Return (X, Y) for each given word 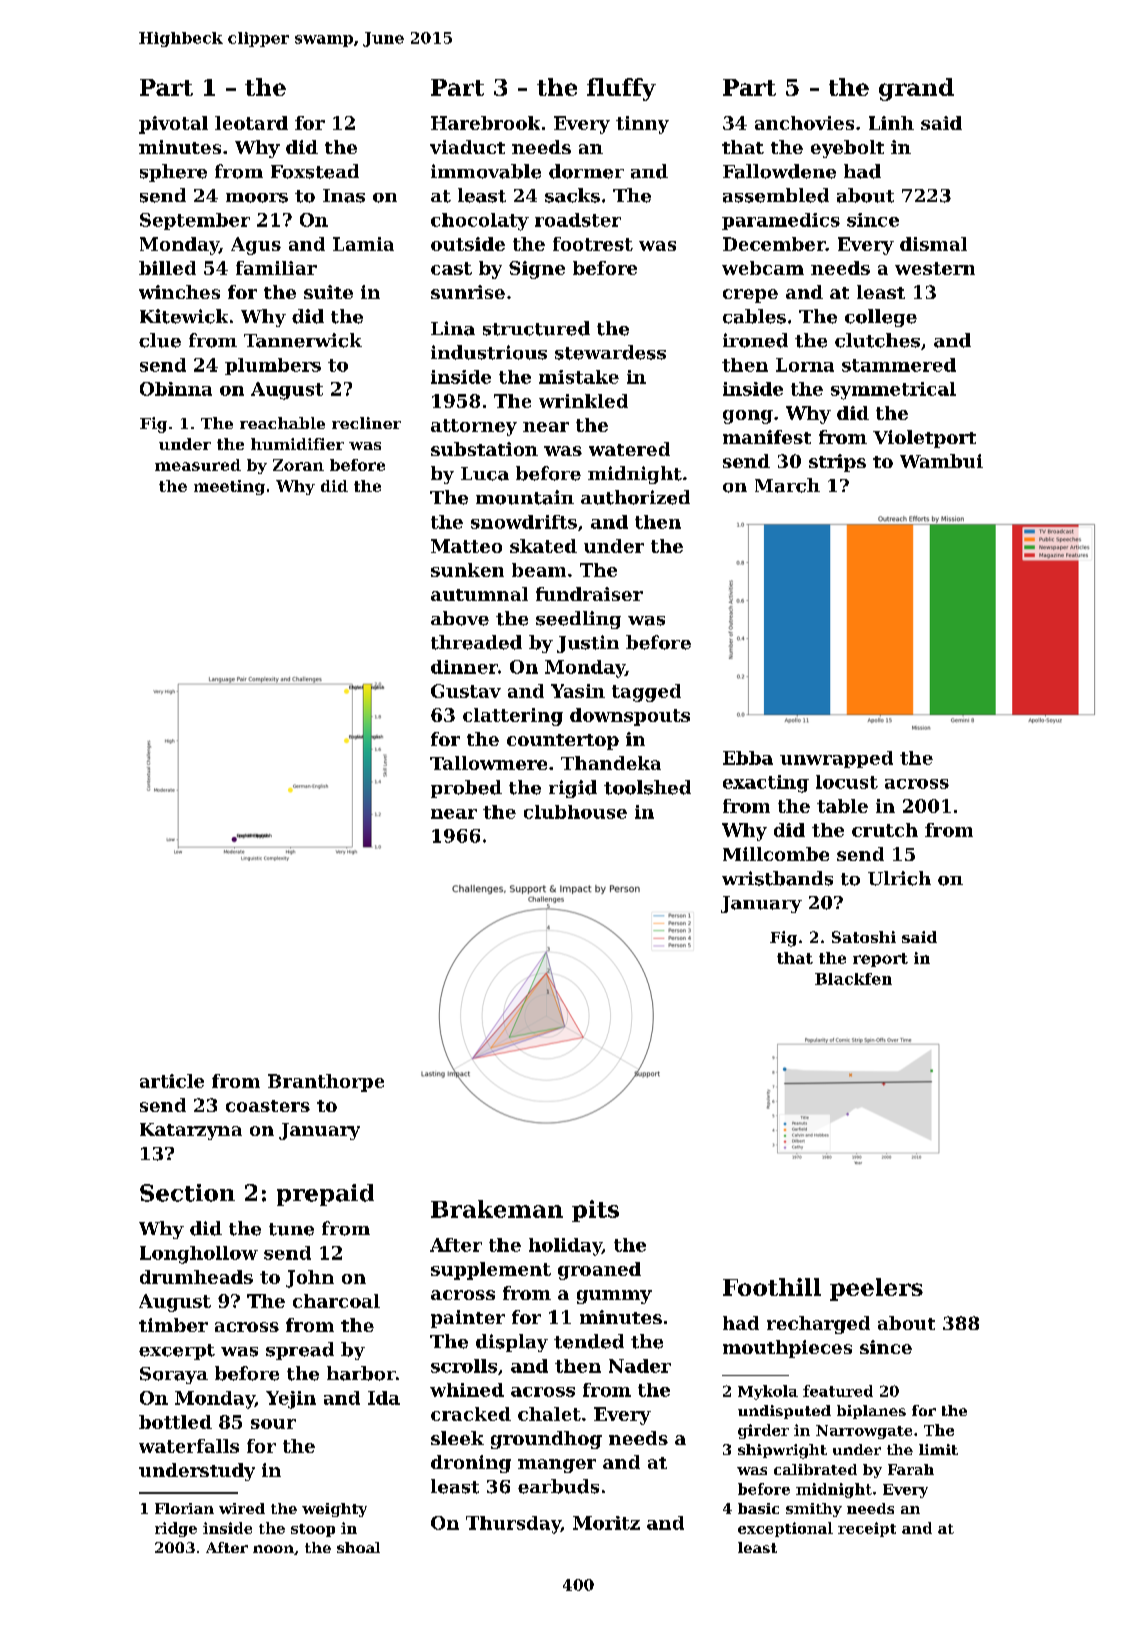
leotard (251, 123)
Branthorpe (326, 1083)
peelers (876, 1289)
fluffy (621, 89)
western (935, 268)
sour (273, 1424)
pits (595, 1211)
